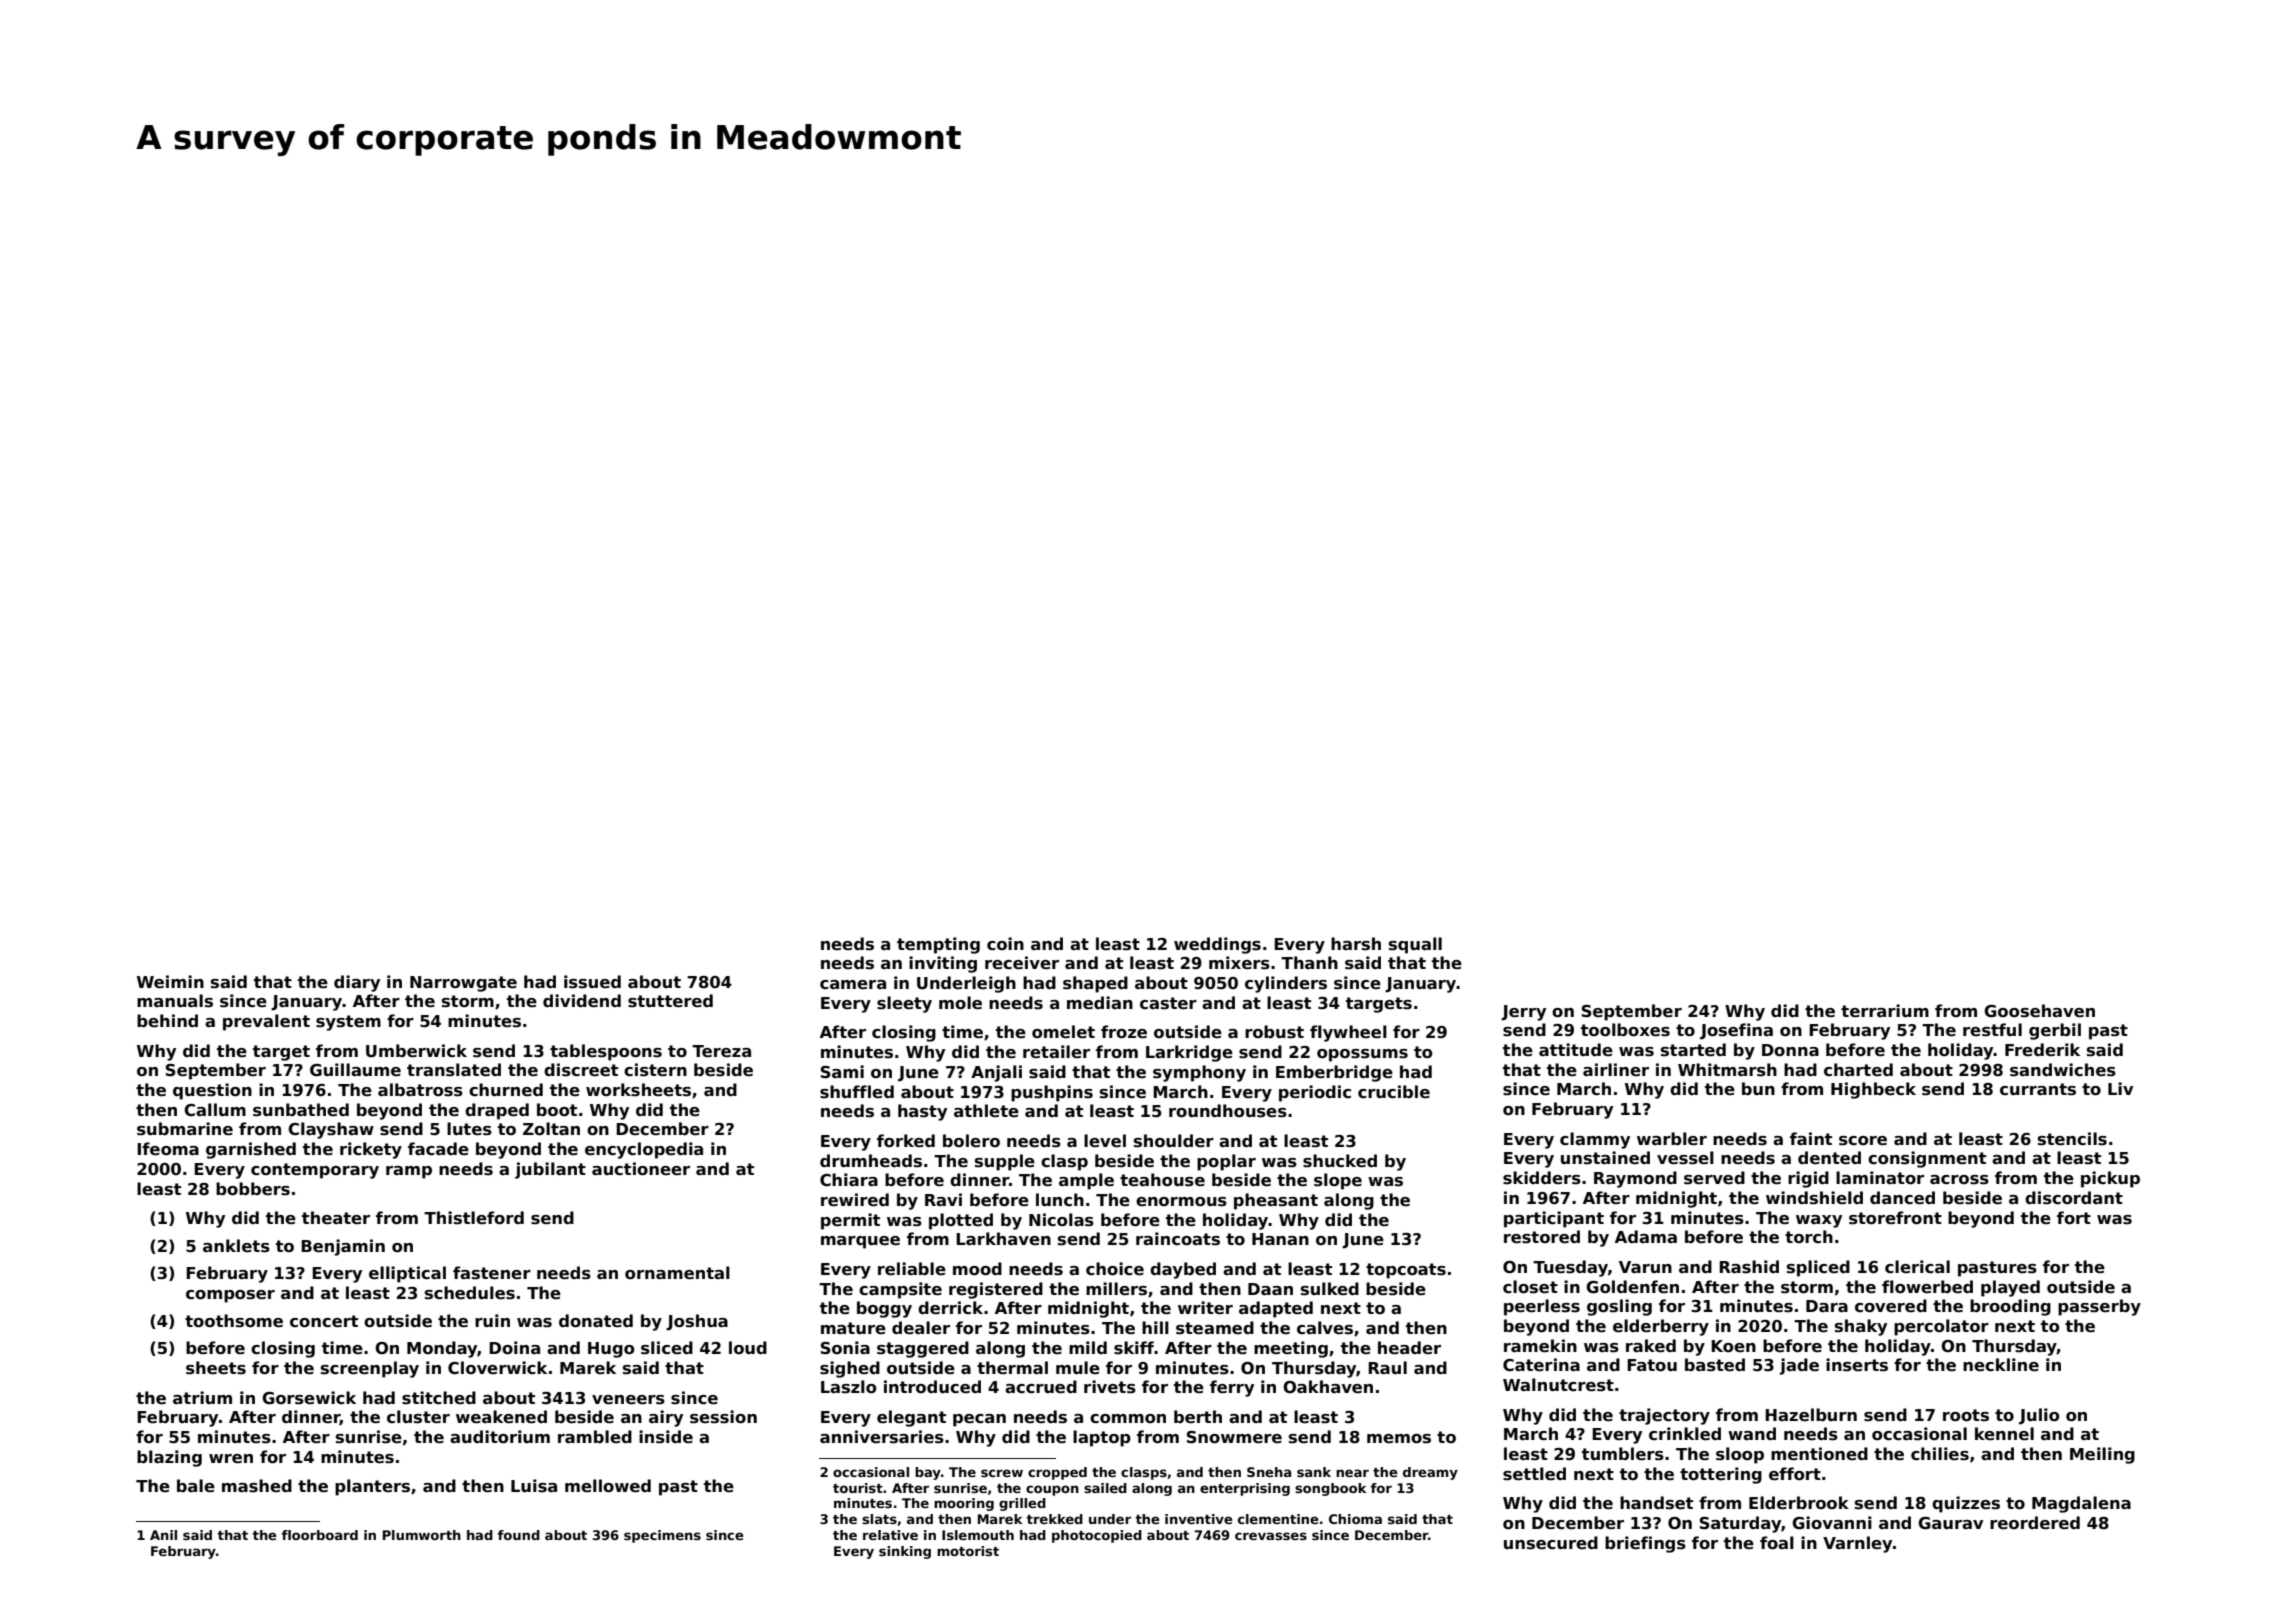 This document has height=1614, width=2282. What do you see at coordinates (420, 1090) in the document?
I see `albatross` at bounding box center [420, 1090].
